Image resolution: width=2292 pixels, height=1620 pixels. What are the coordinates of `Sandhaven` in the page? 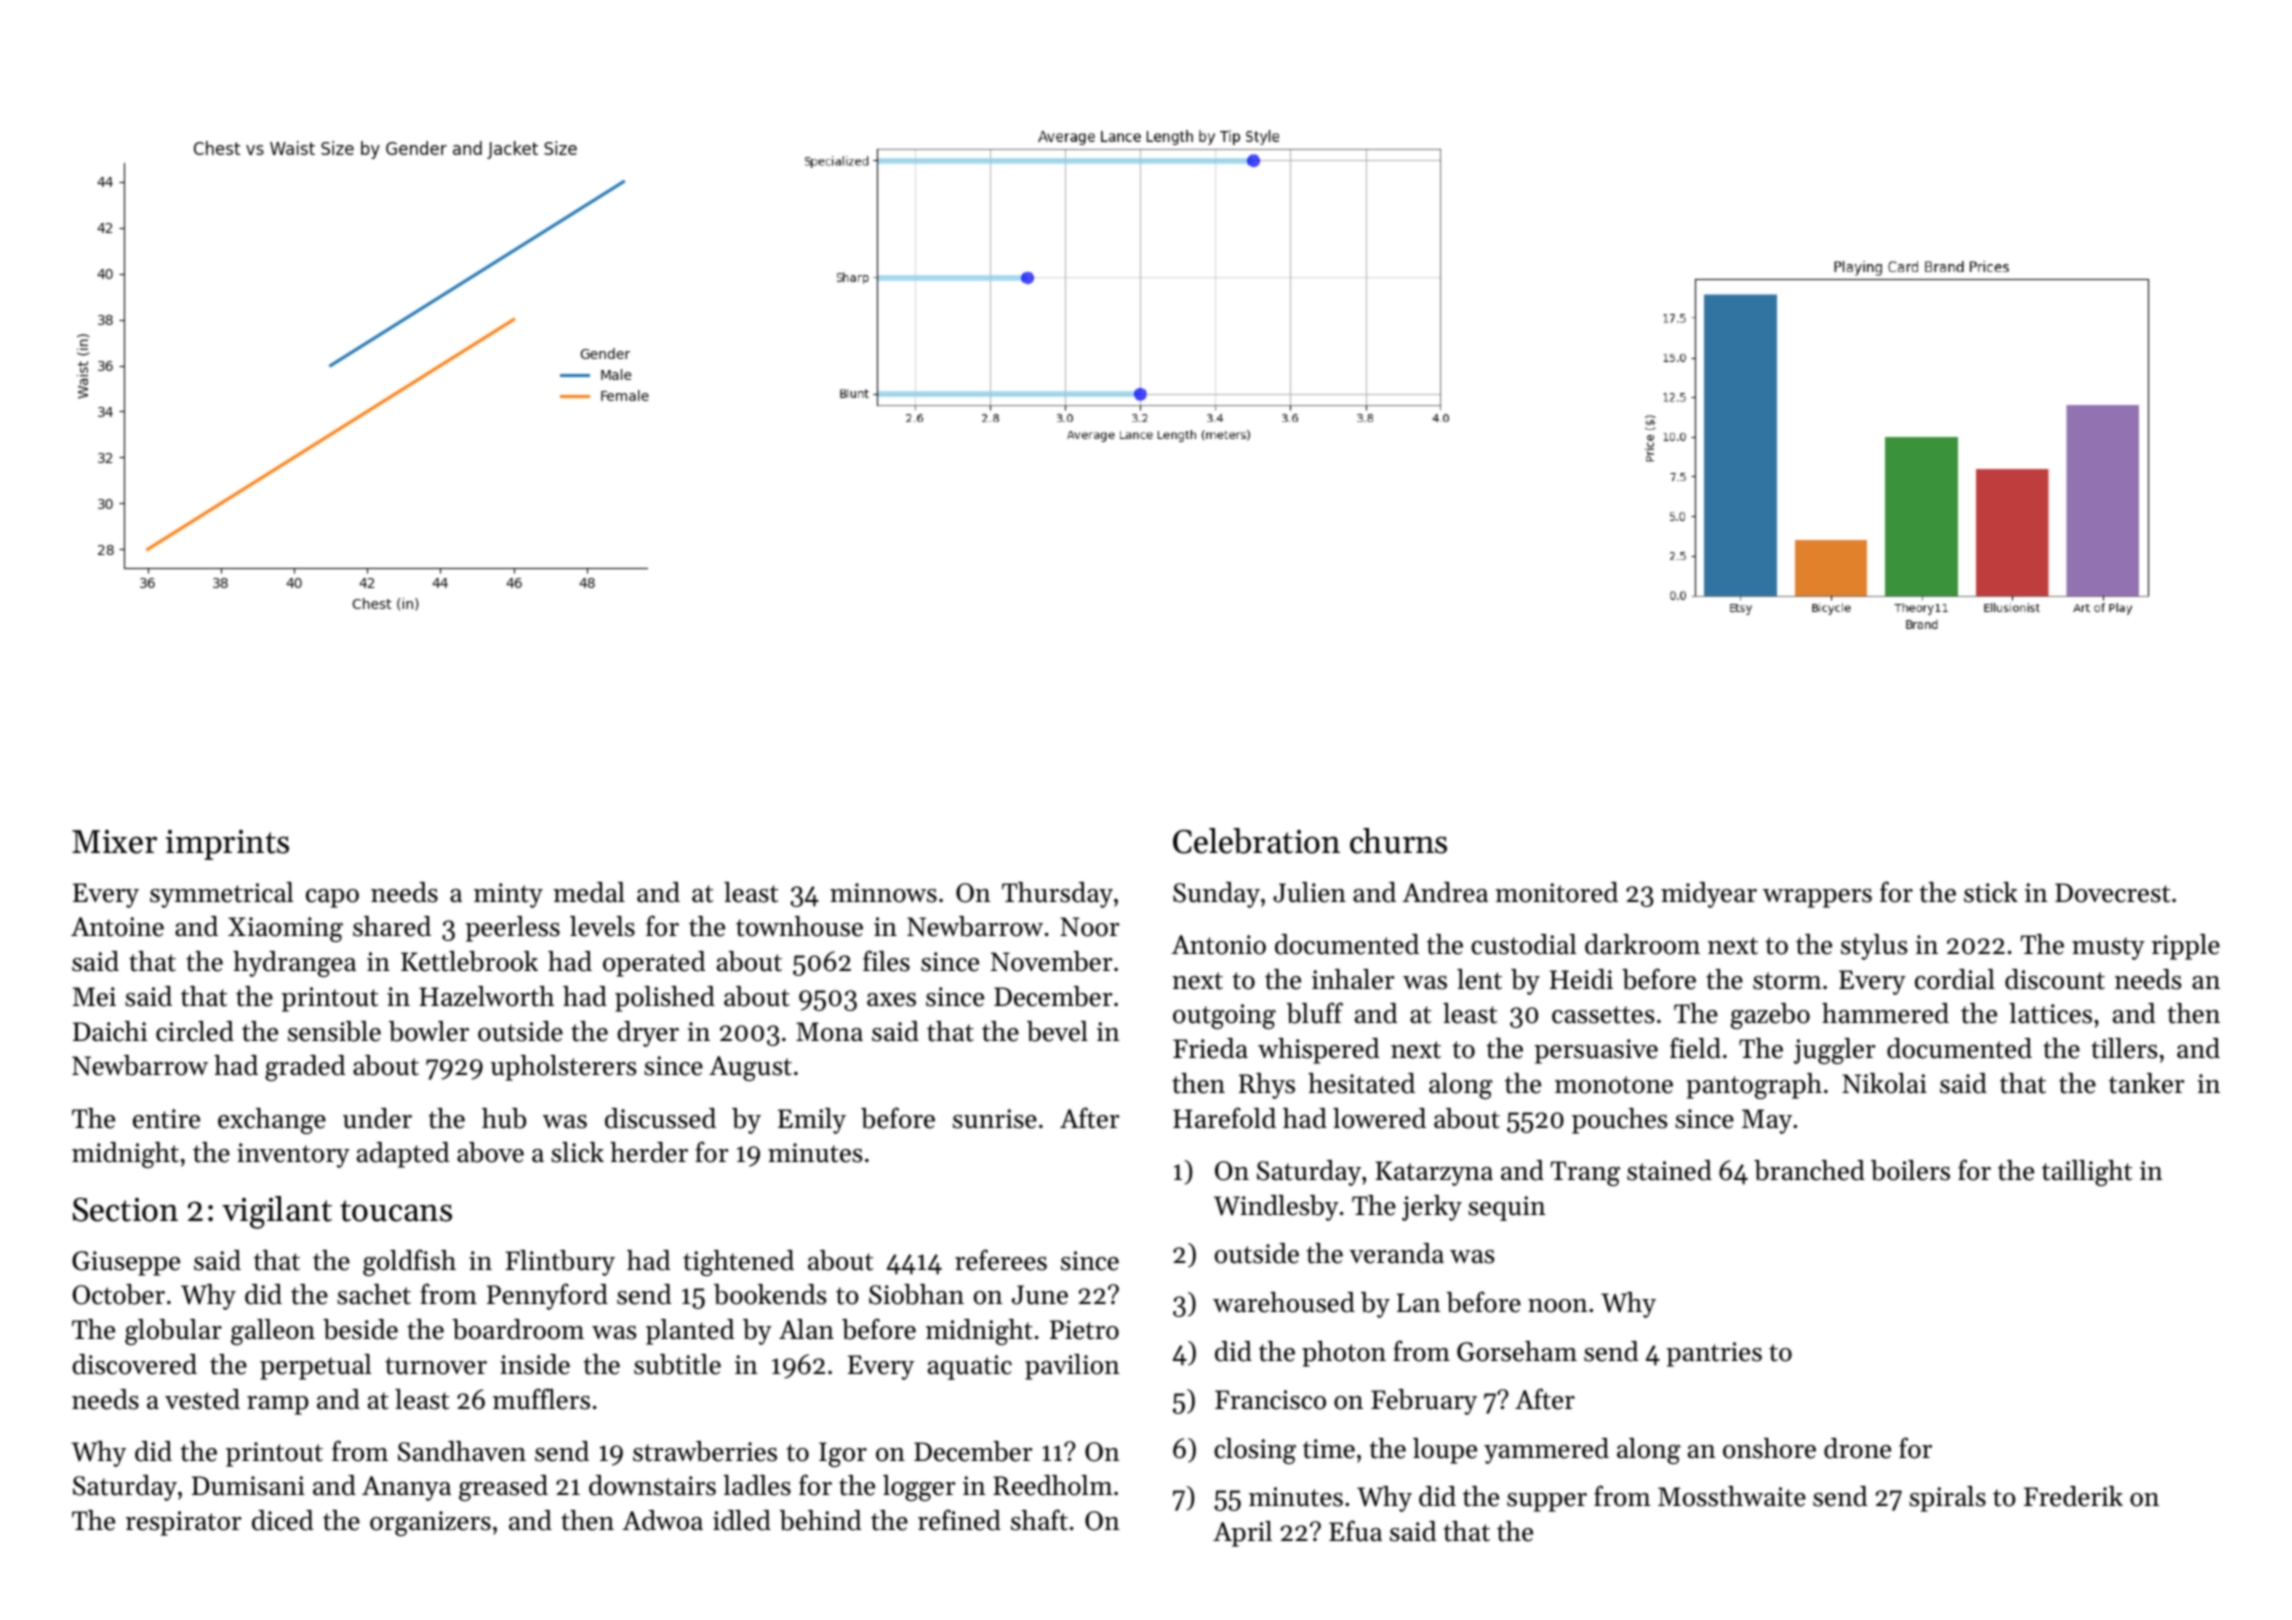 It's located at (462, 1451).
